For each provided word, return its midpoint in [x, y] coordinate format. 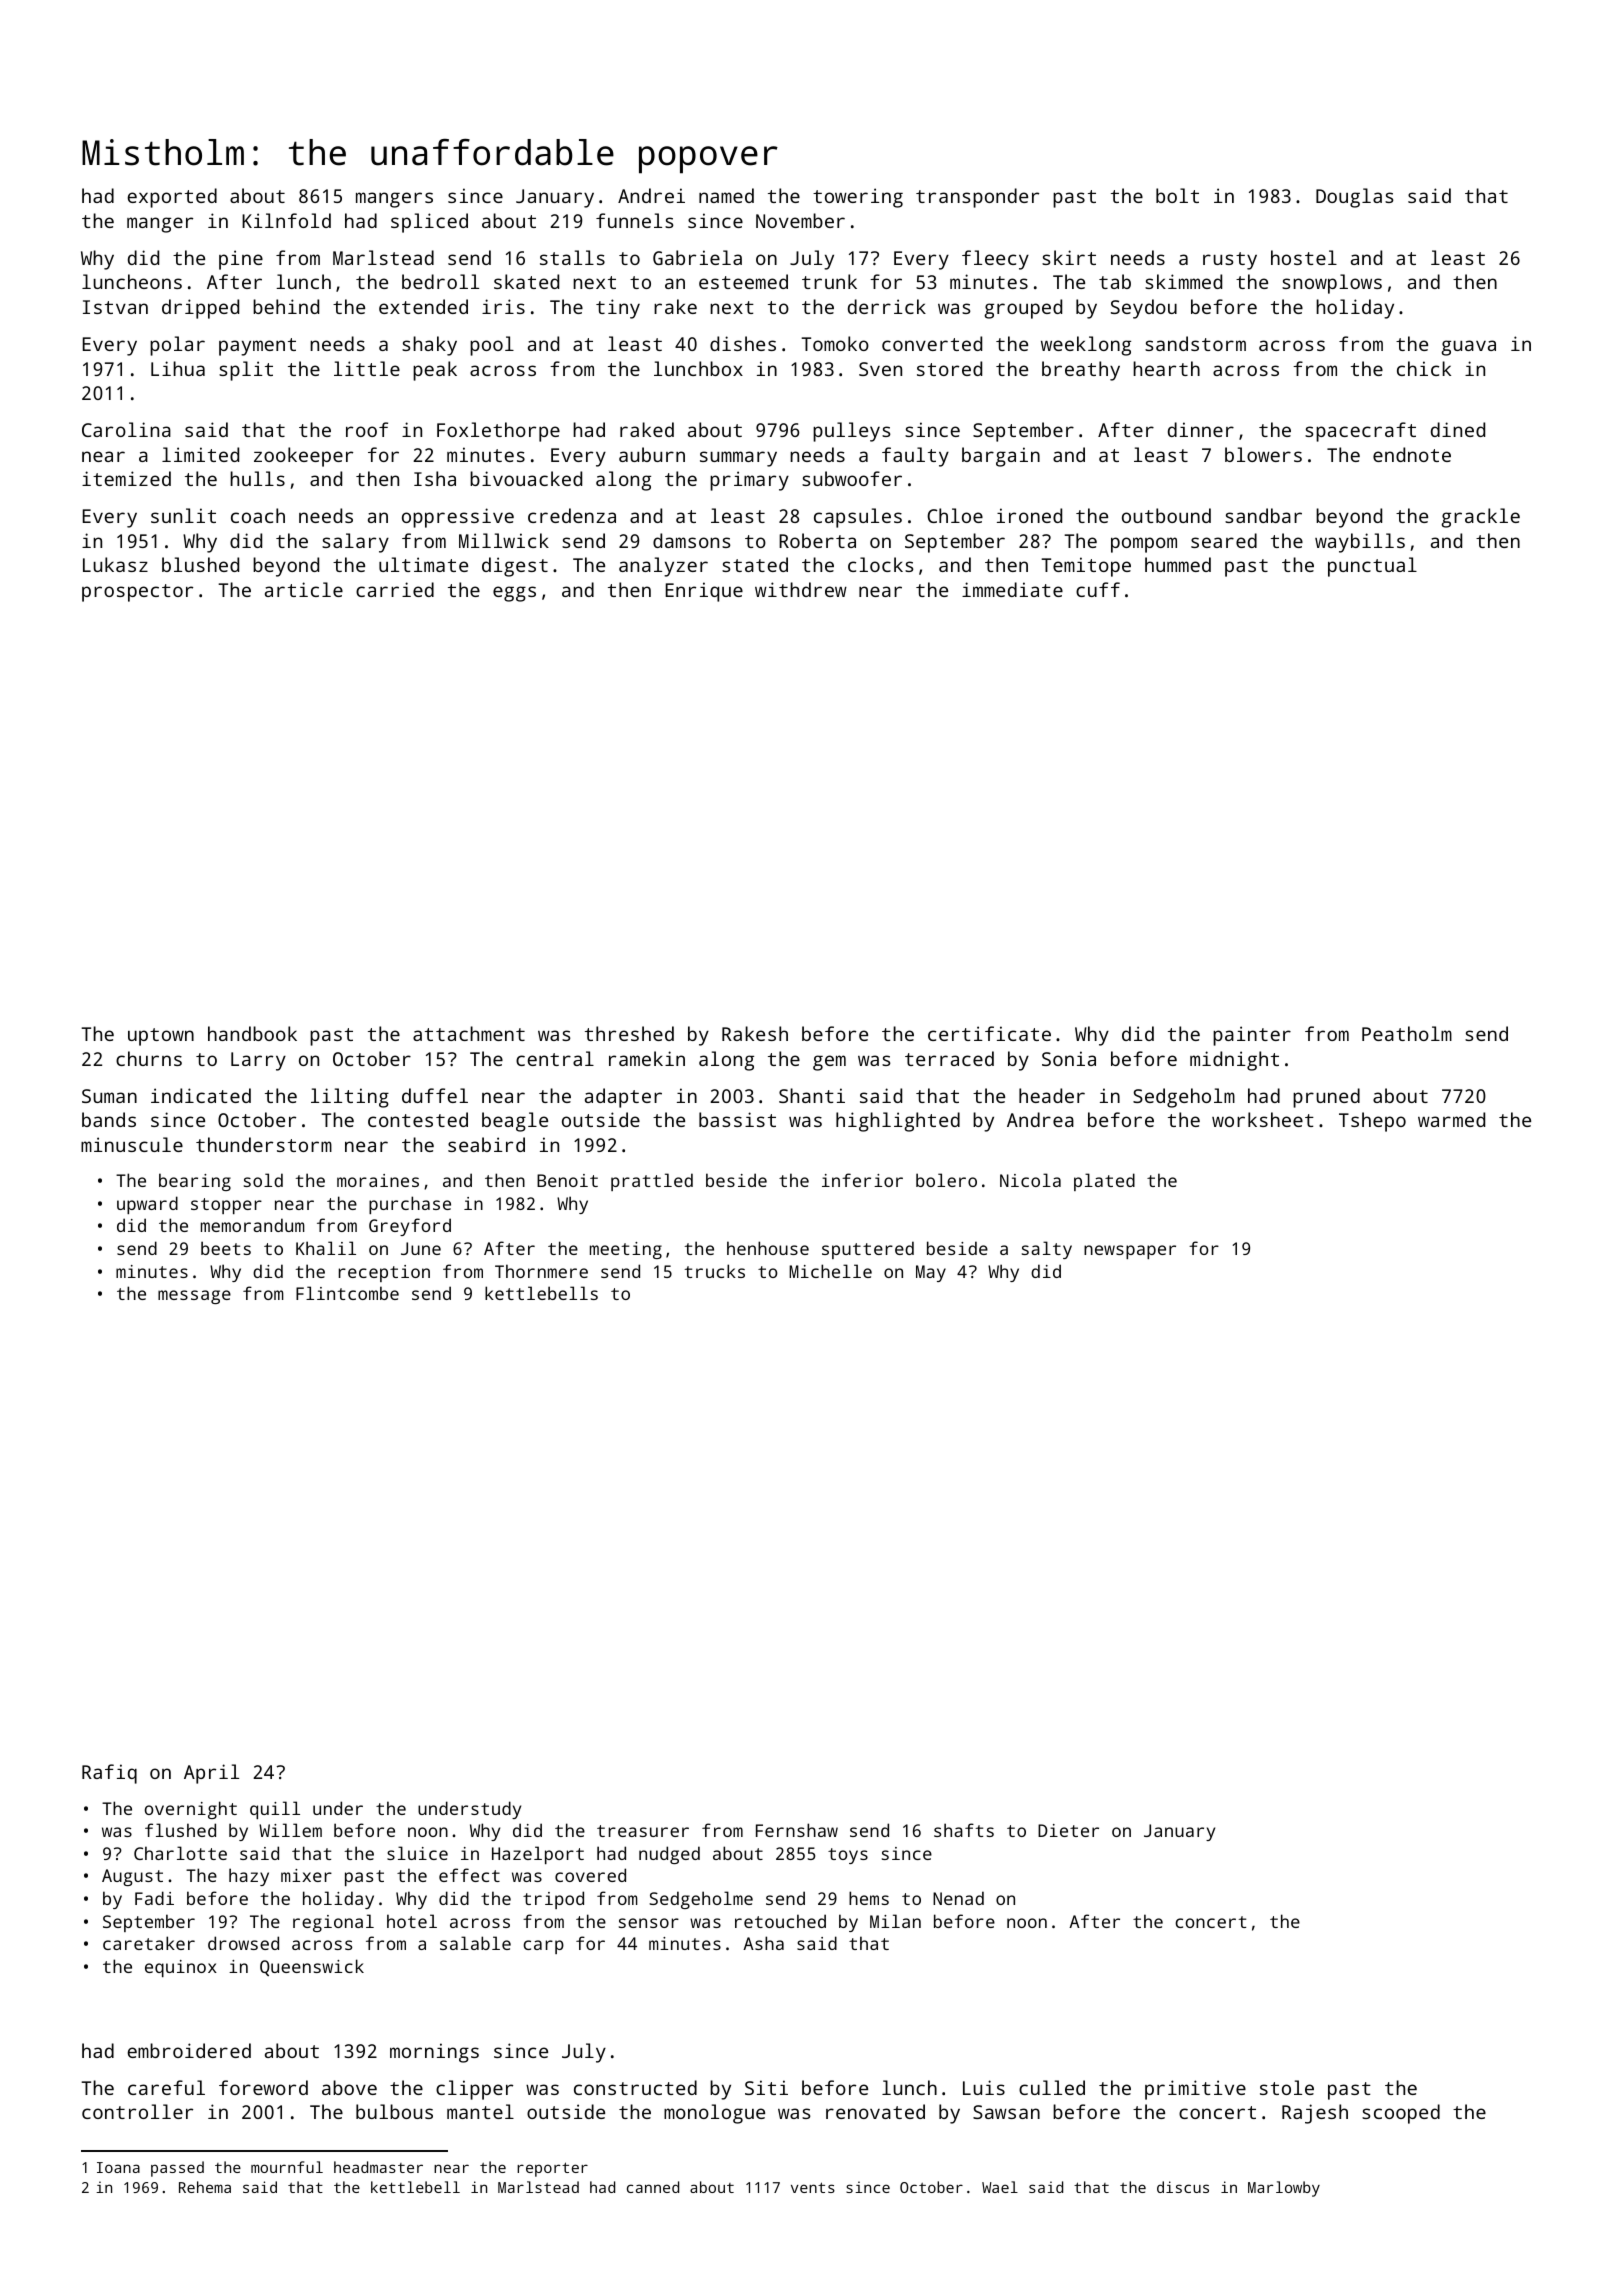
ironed [1029, 515]
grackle [1480, 518]
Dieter [1068, 1830]
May [931, 1273]
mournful [287, 2167]
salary [355, 543]
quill [275, 1810]
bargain [1001, 457]
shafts [964, 1830]
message [194, 1297]
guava [1468, 348]
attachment [469, 1033]
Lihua [178, 368]
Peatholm [1407, 1033]
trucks [715, 1271]
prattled [652, 1182]
